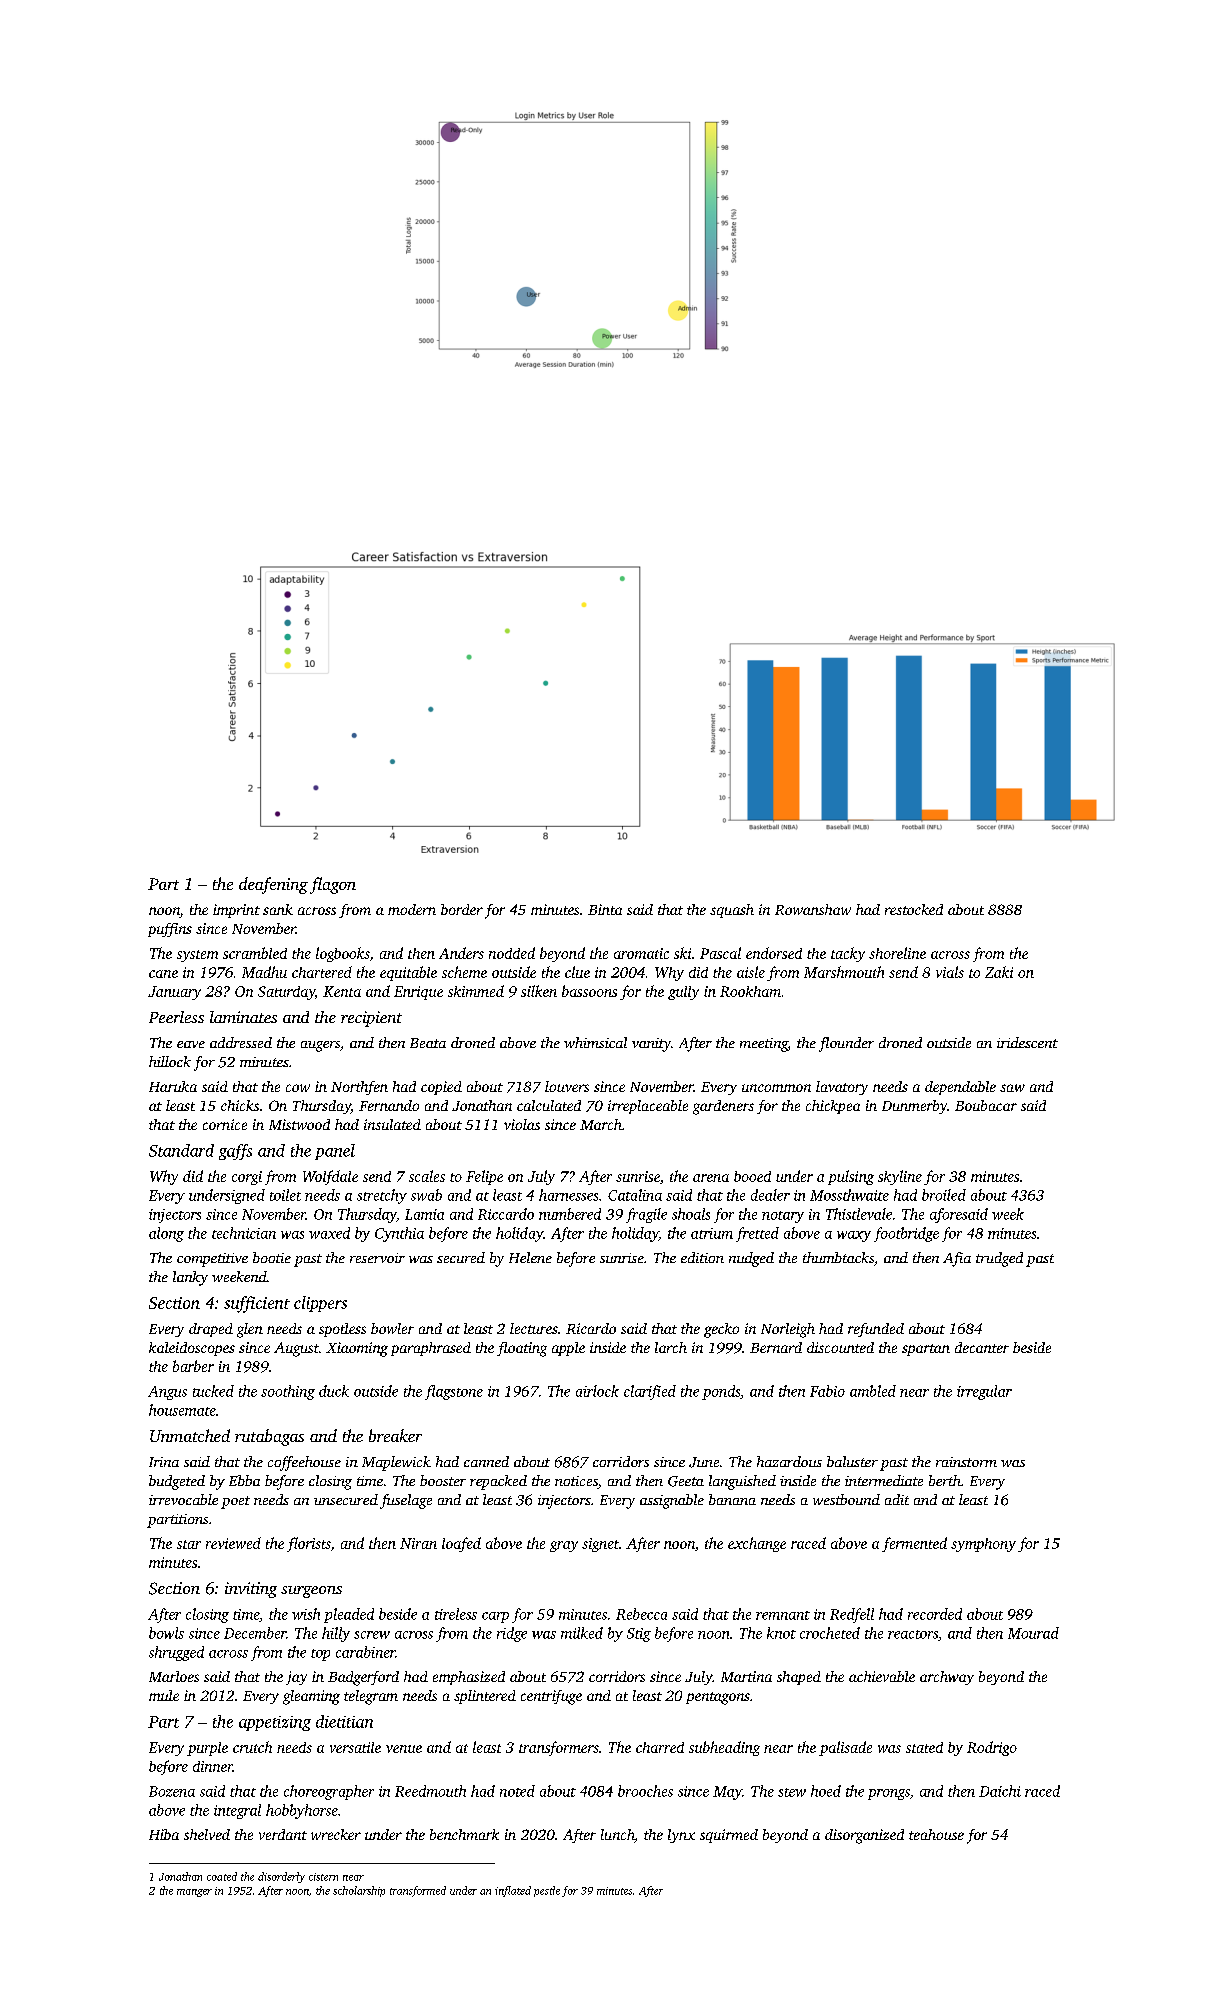 Image resolution: width=1209 pixels, height=1991 pixels. What do you see at coordinates (418, 1543) in the image?
I see `Niran` at bounding box center [418, 1543].
